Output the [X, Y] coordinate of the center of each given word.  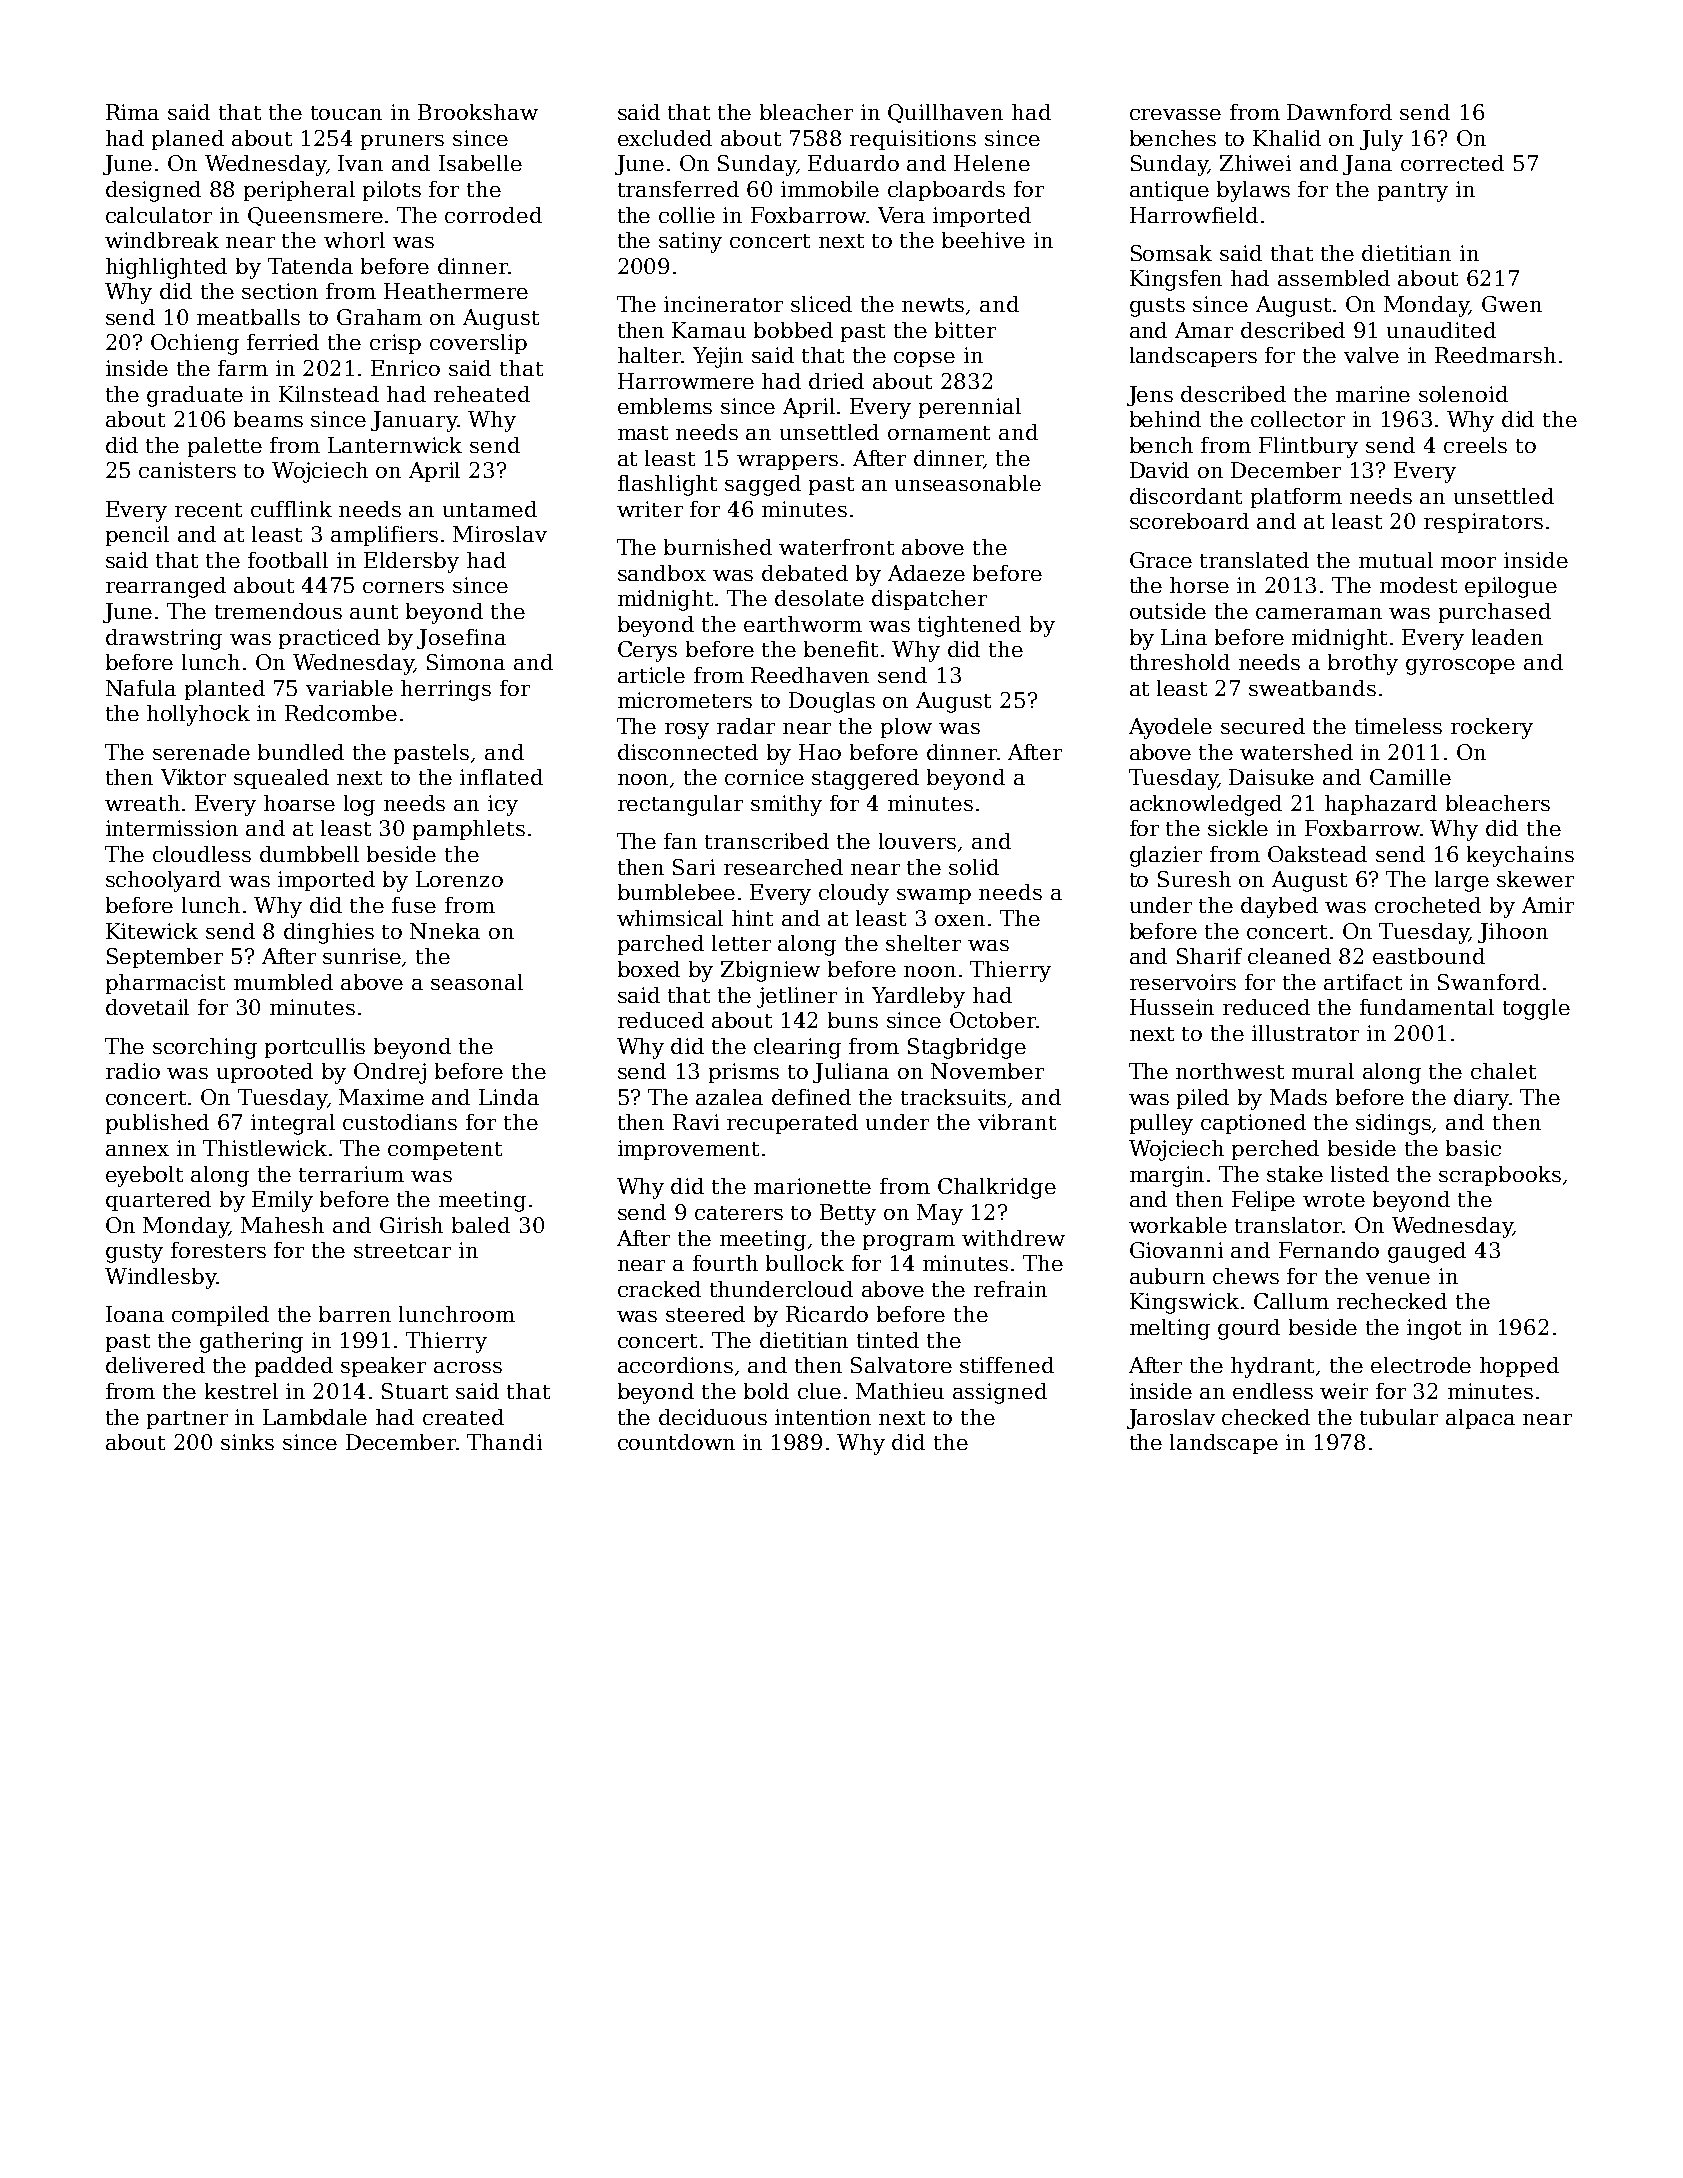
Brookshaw [478, 112]
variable [349, 688]
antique [1169, 191]
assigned [1000, 1393]
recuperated [792, 1124]
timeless [1398, 726]
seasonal [477, 982]
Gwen [1512, 304]
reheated [482, 394]
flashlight [667, 485]
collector [1298, 419]
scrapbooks [1500, 1176]
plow [906, 728]
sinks [247, 1442]
